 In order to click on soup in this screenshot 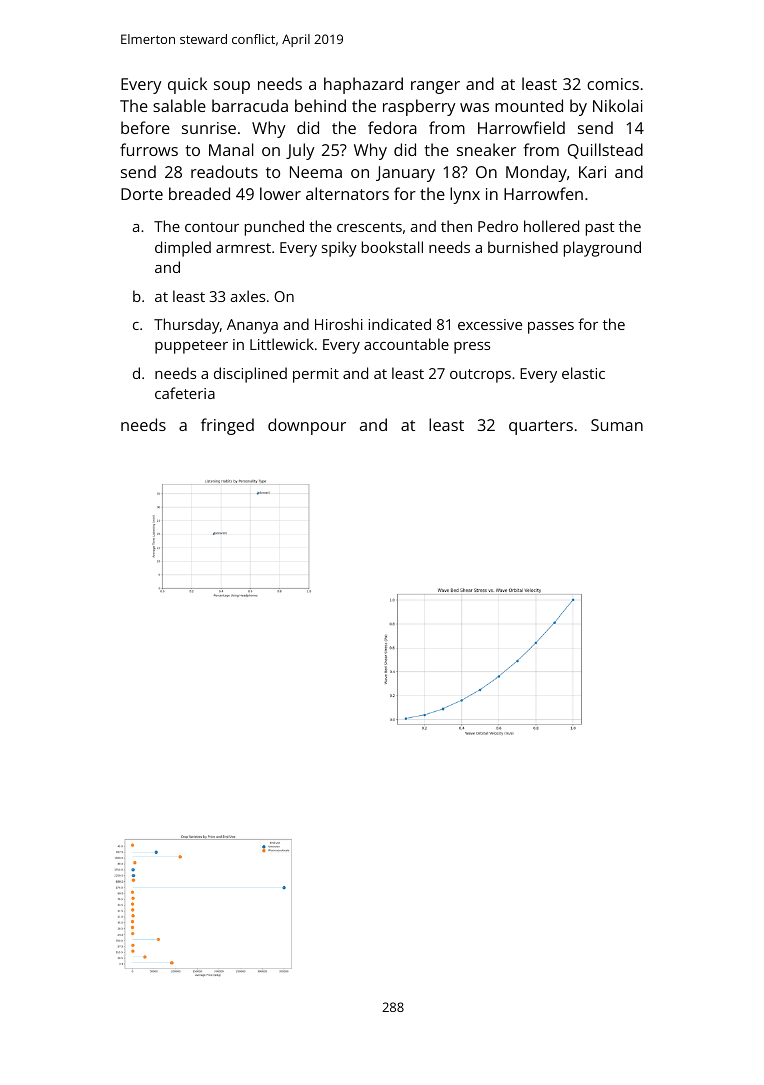, I will do `click(232, 87)`.
